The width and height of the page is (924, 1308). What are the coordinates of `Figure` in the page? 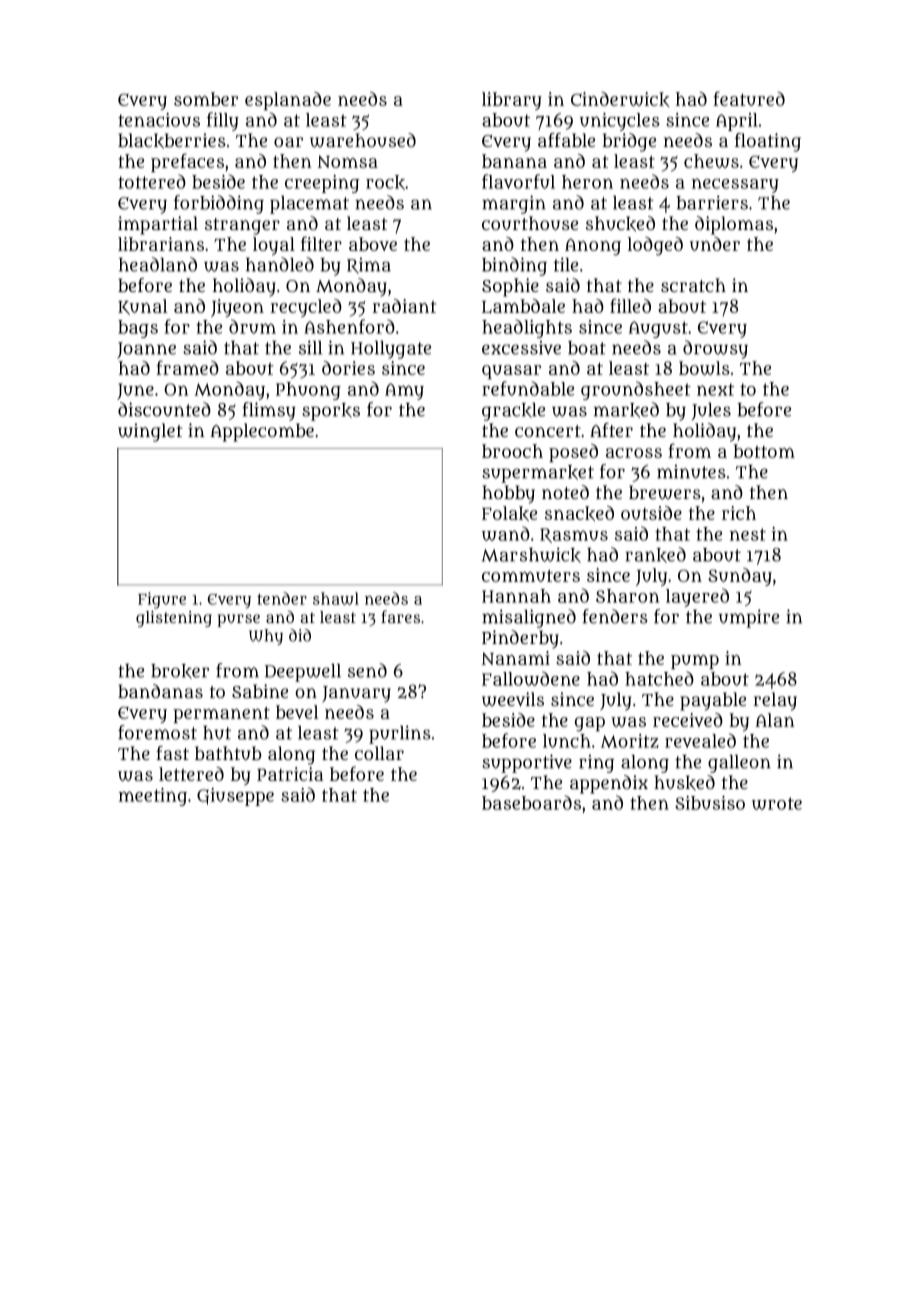 It's located at (162, 600).
